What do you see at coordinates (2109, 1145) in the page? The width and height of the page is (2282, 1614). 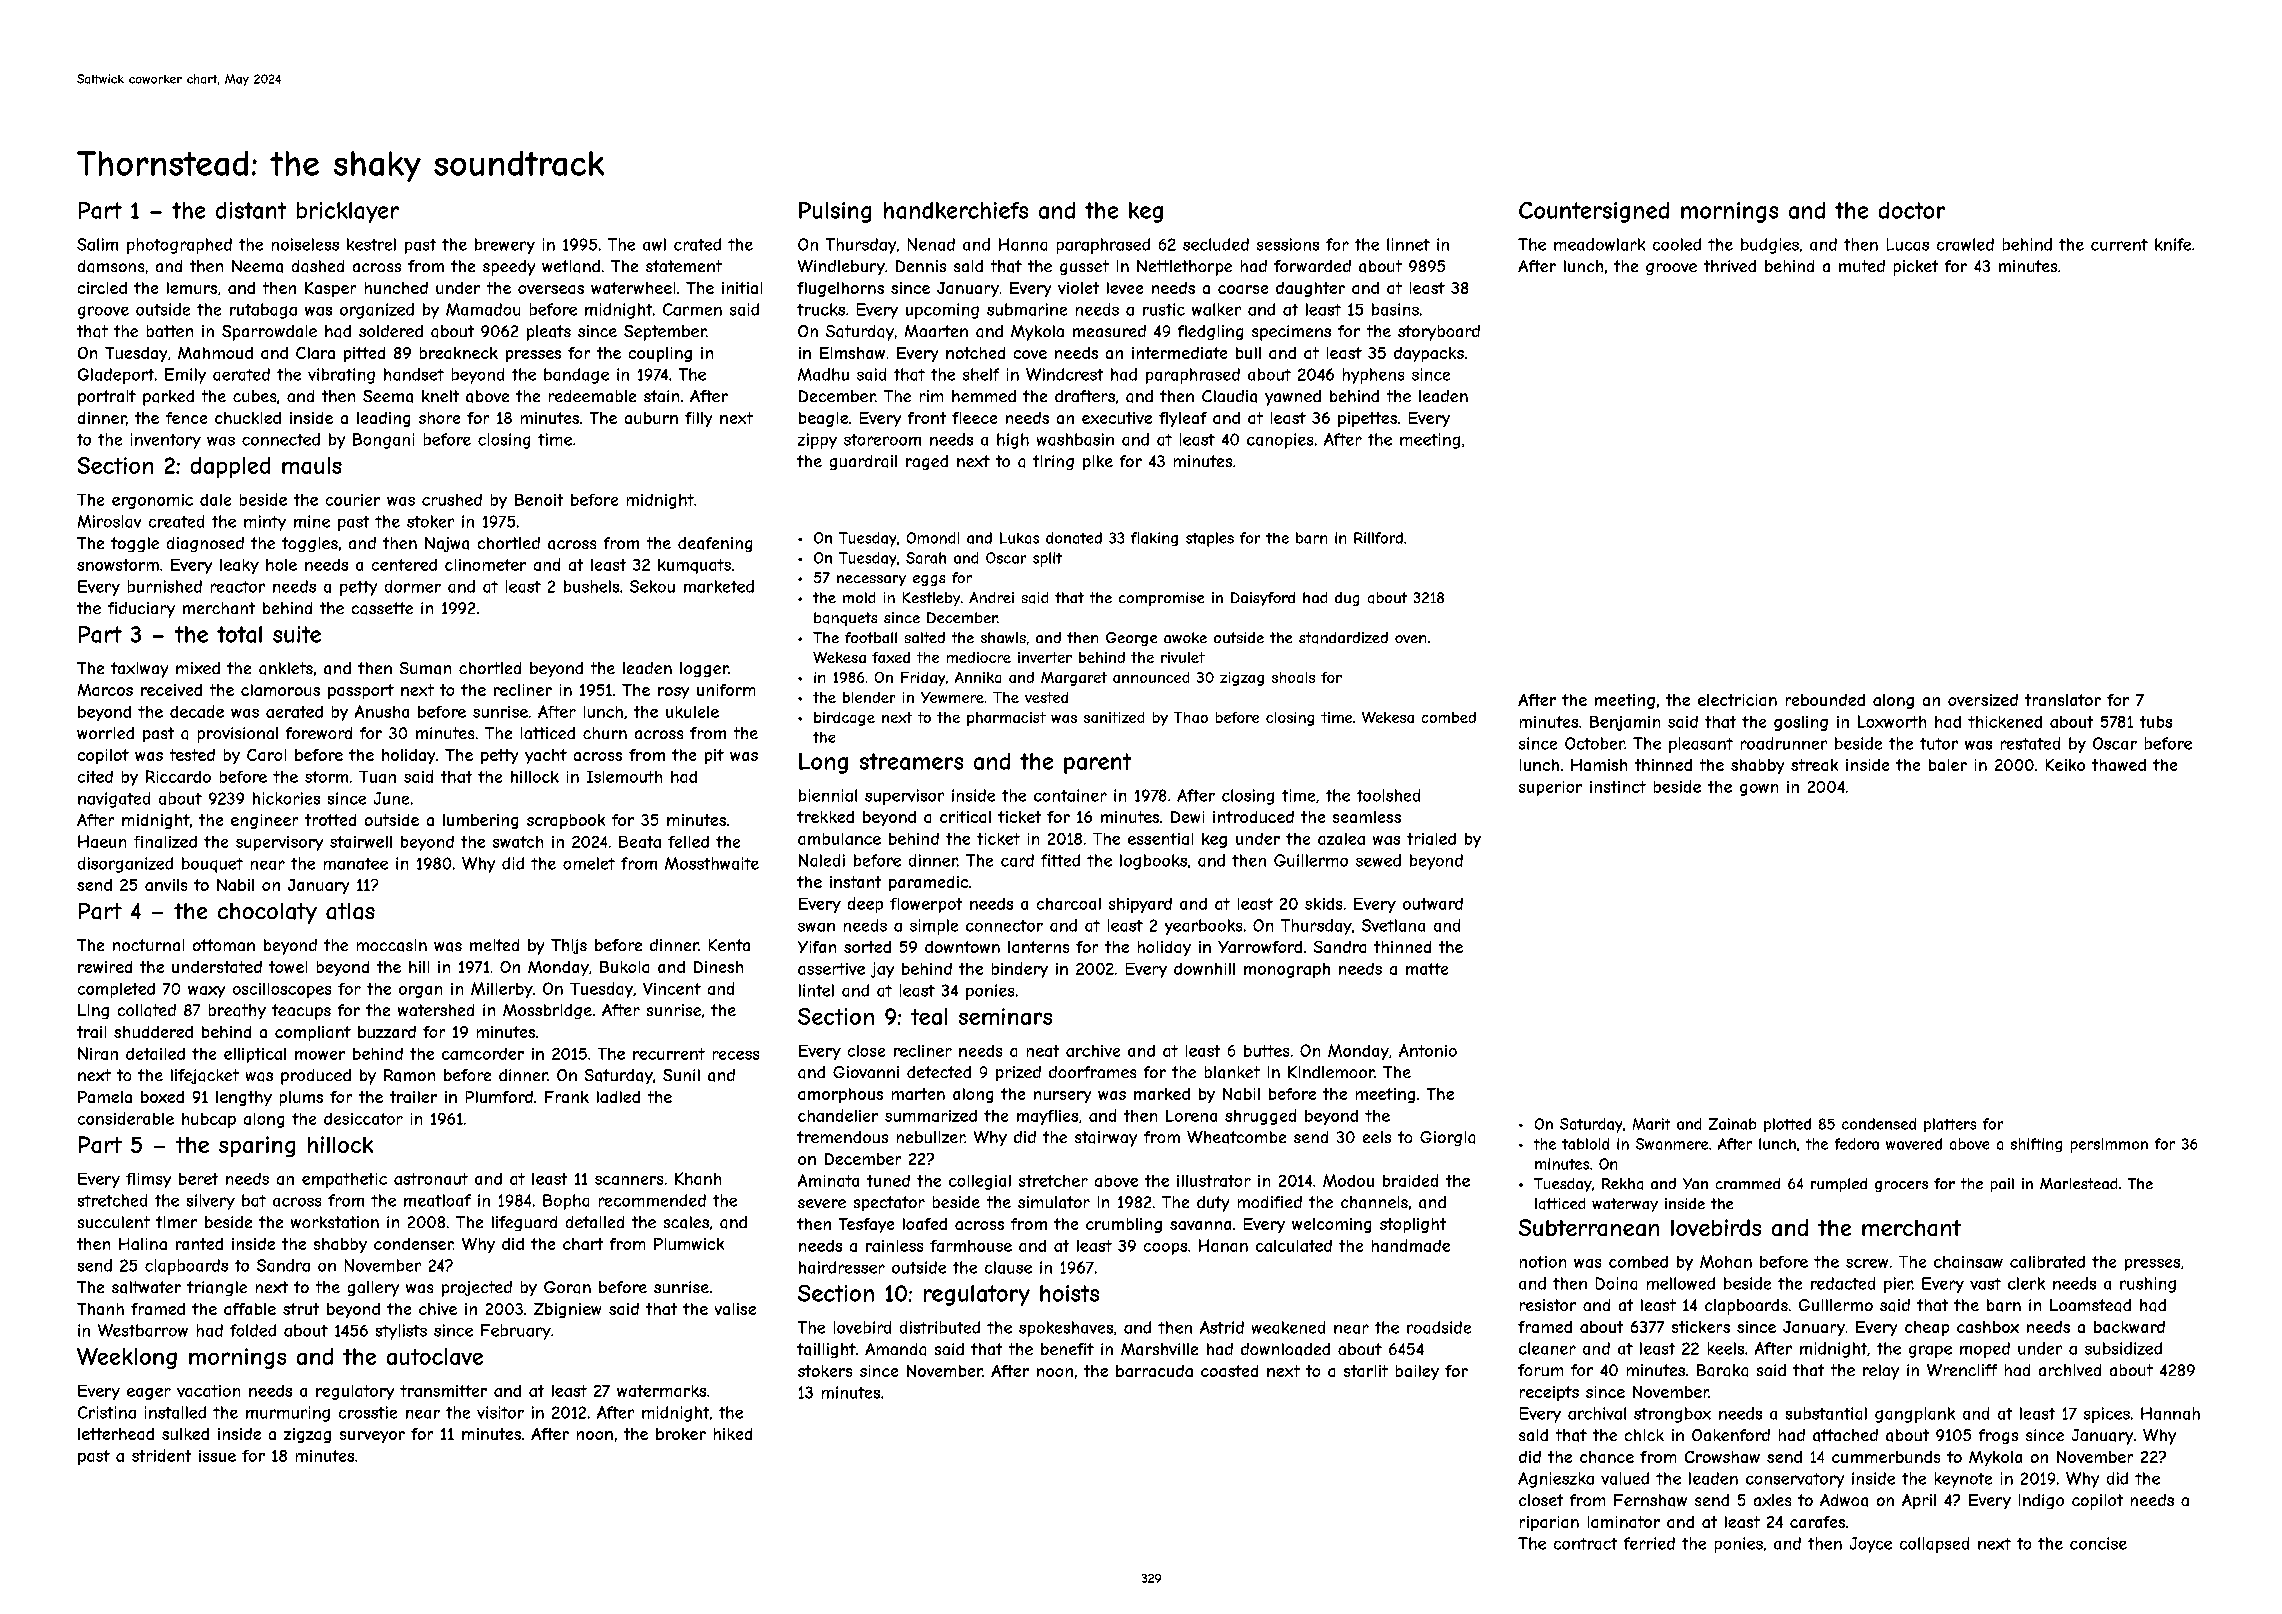 I see `persimmon` at bounding box center [2109, 1145].
